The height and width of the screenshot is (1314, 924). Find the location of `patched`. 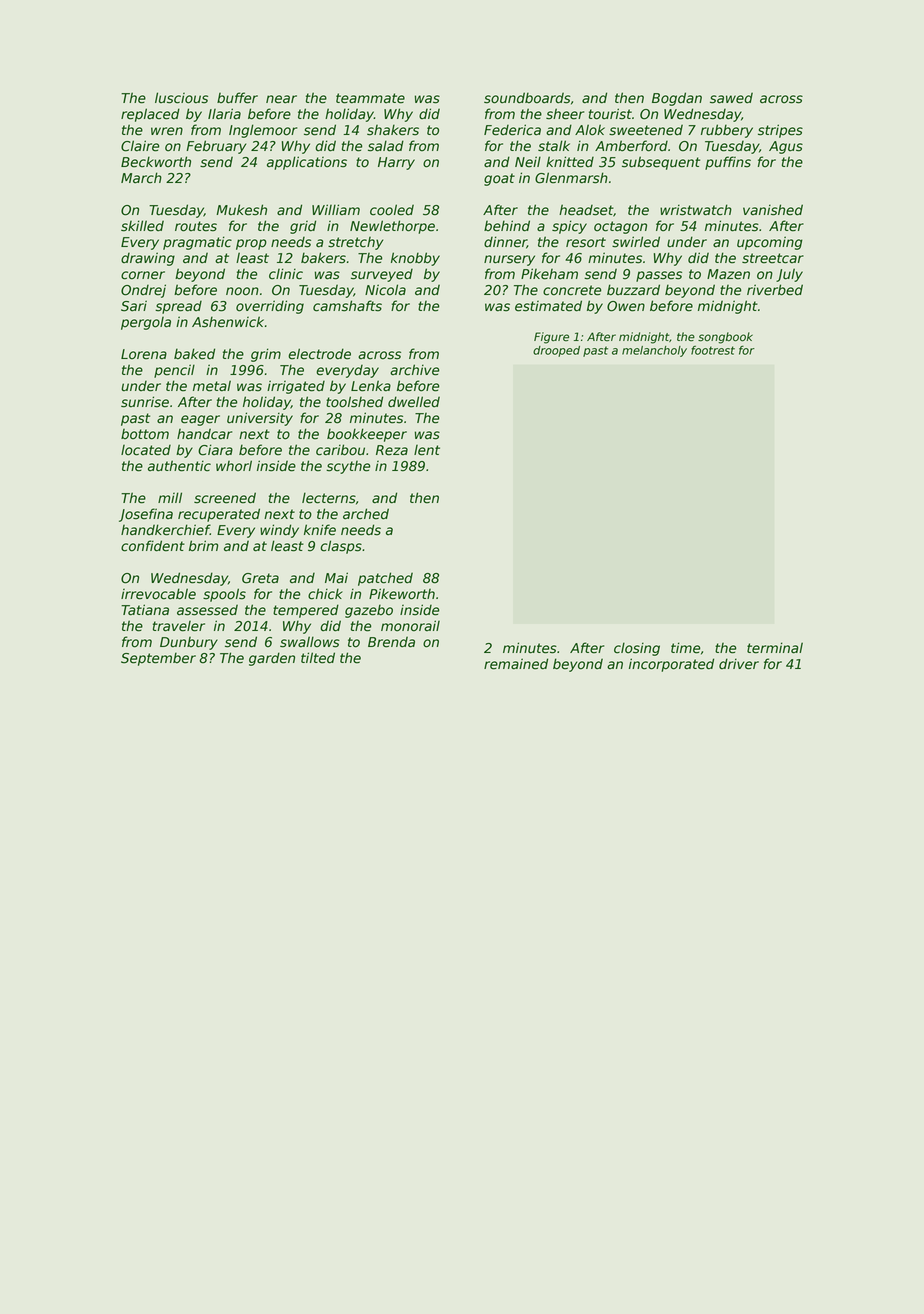

patched is located at coordinates (385, 579).
